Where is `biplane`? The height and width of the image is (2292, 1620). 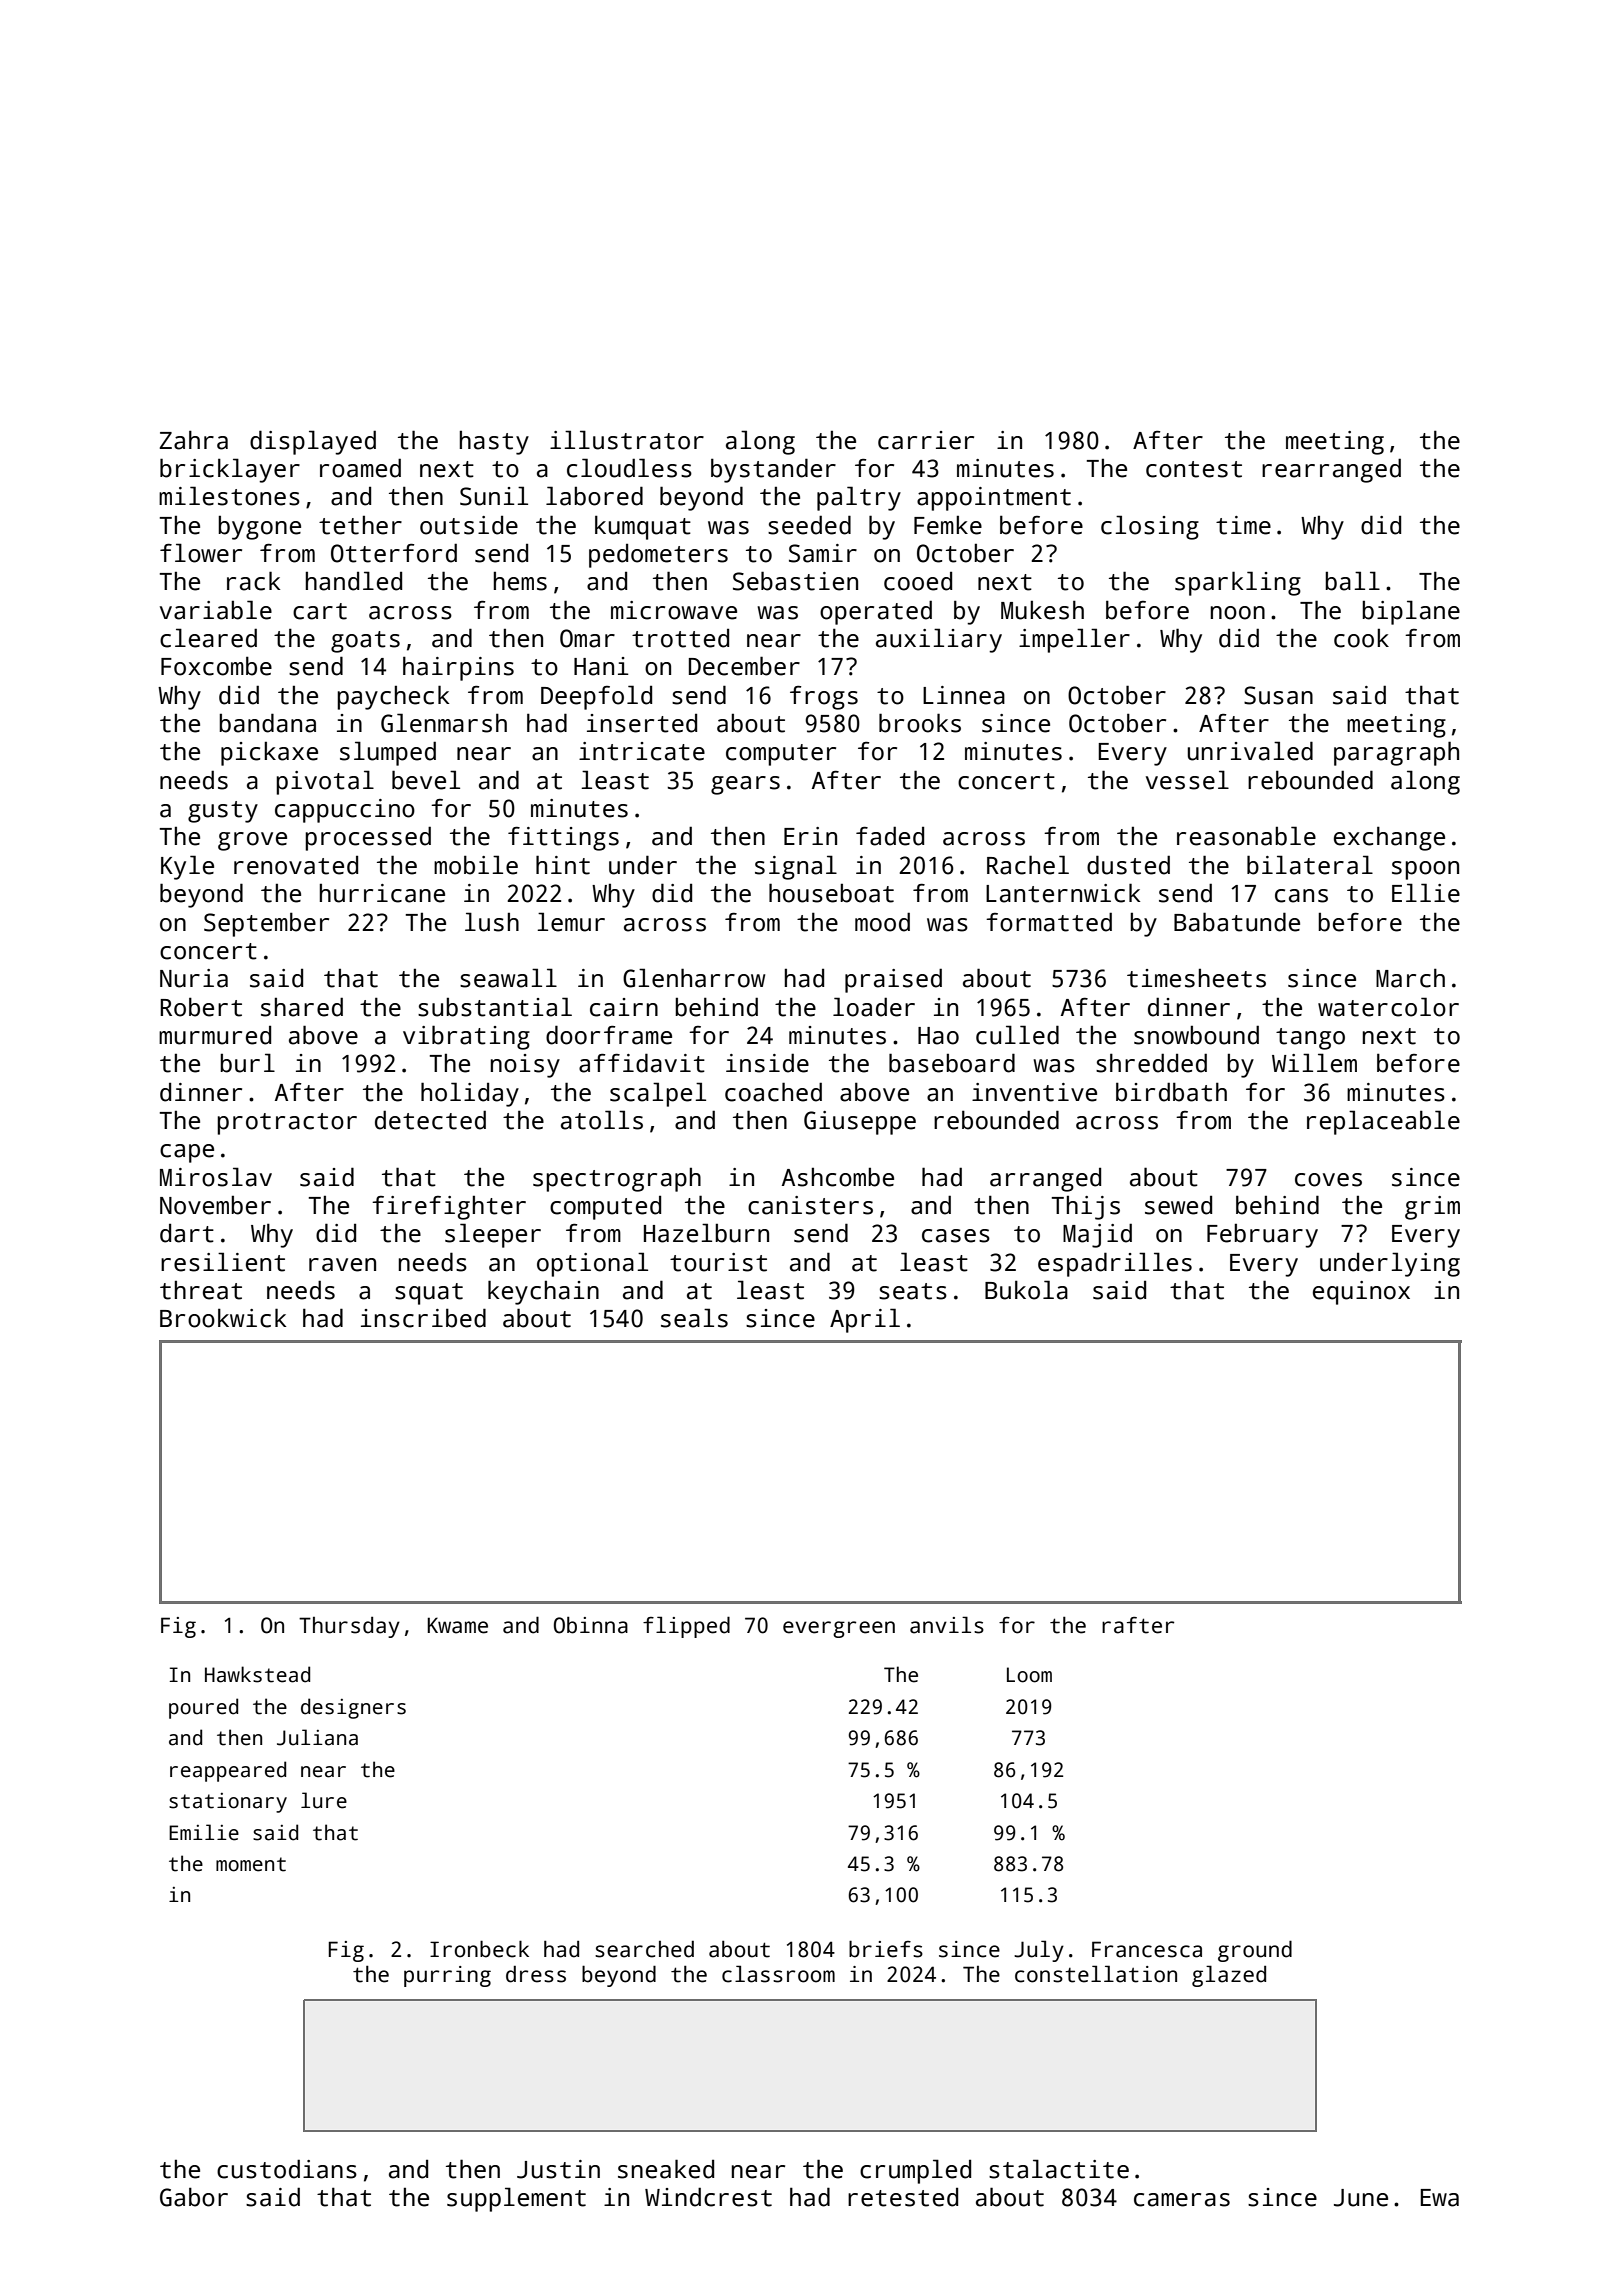
biplane is located at coordinates (1411, 612).
